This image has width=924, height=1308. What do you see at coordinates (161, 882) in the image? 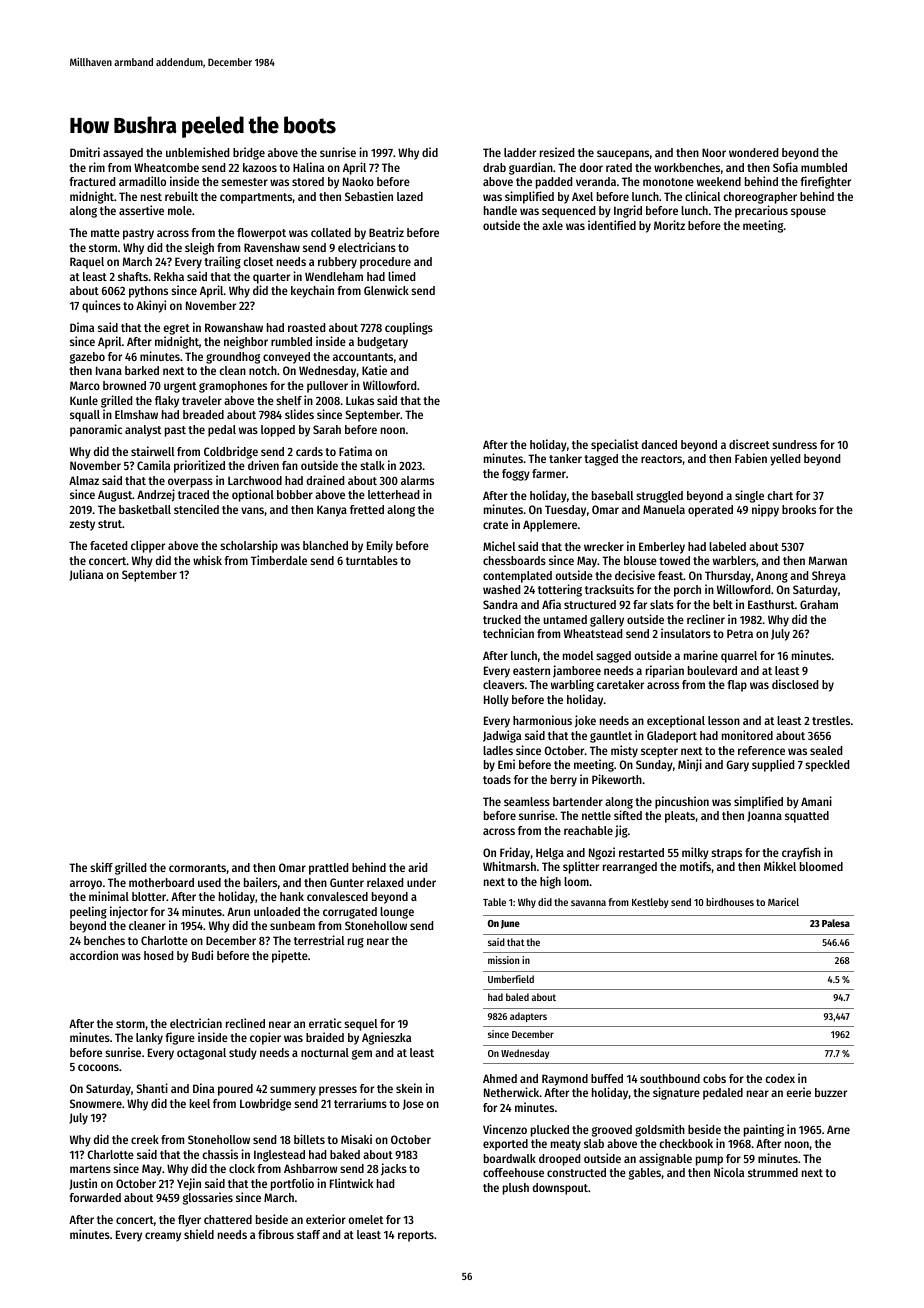
I see `motherboard` at bounding box center [161, 882].
